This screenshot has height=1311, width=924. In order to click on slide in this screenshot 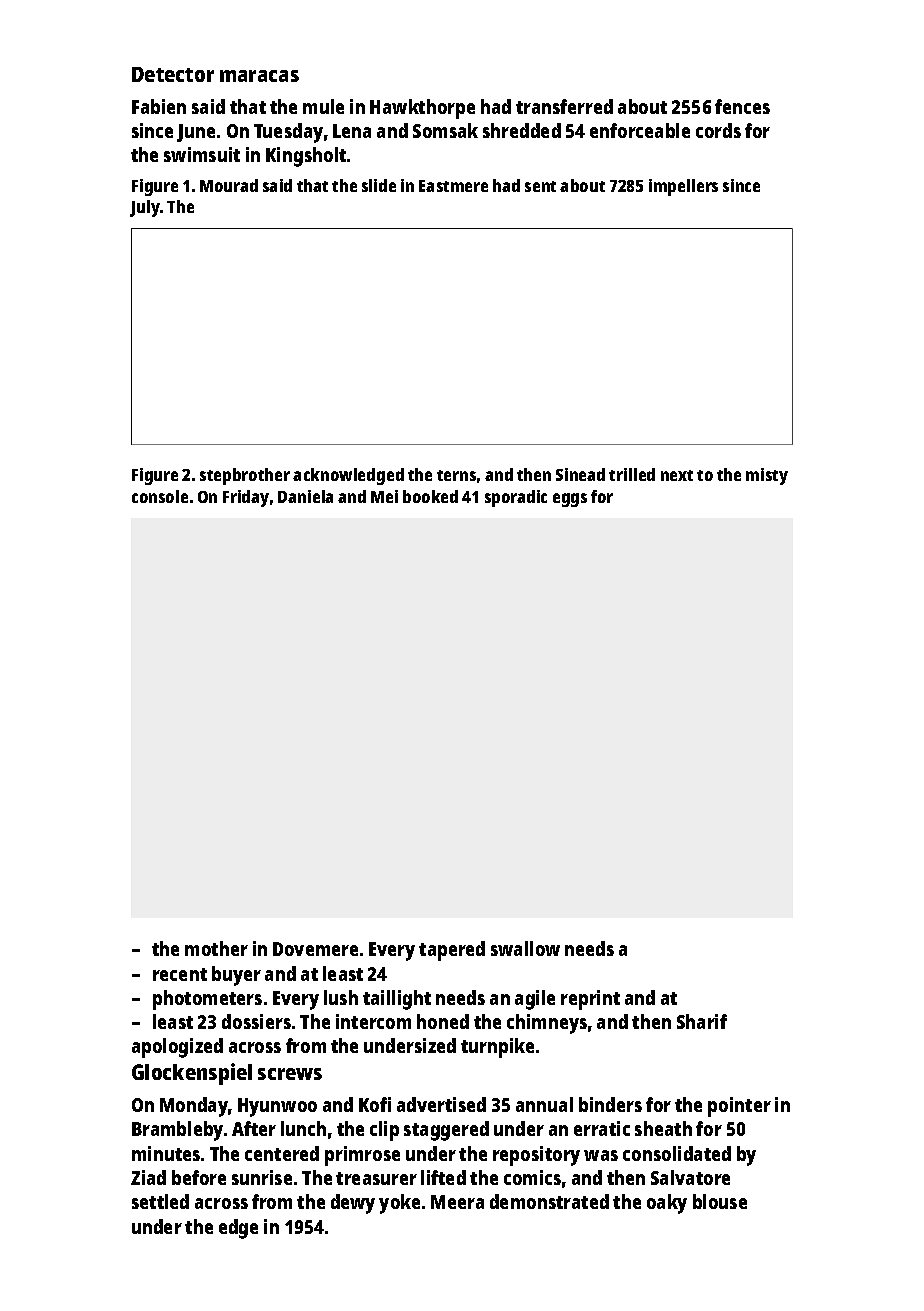, I will do `click(379, 185)`.
